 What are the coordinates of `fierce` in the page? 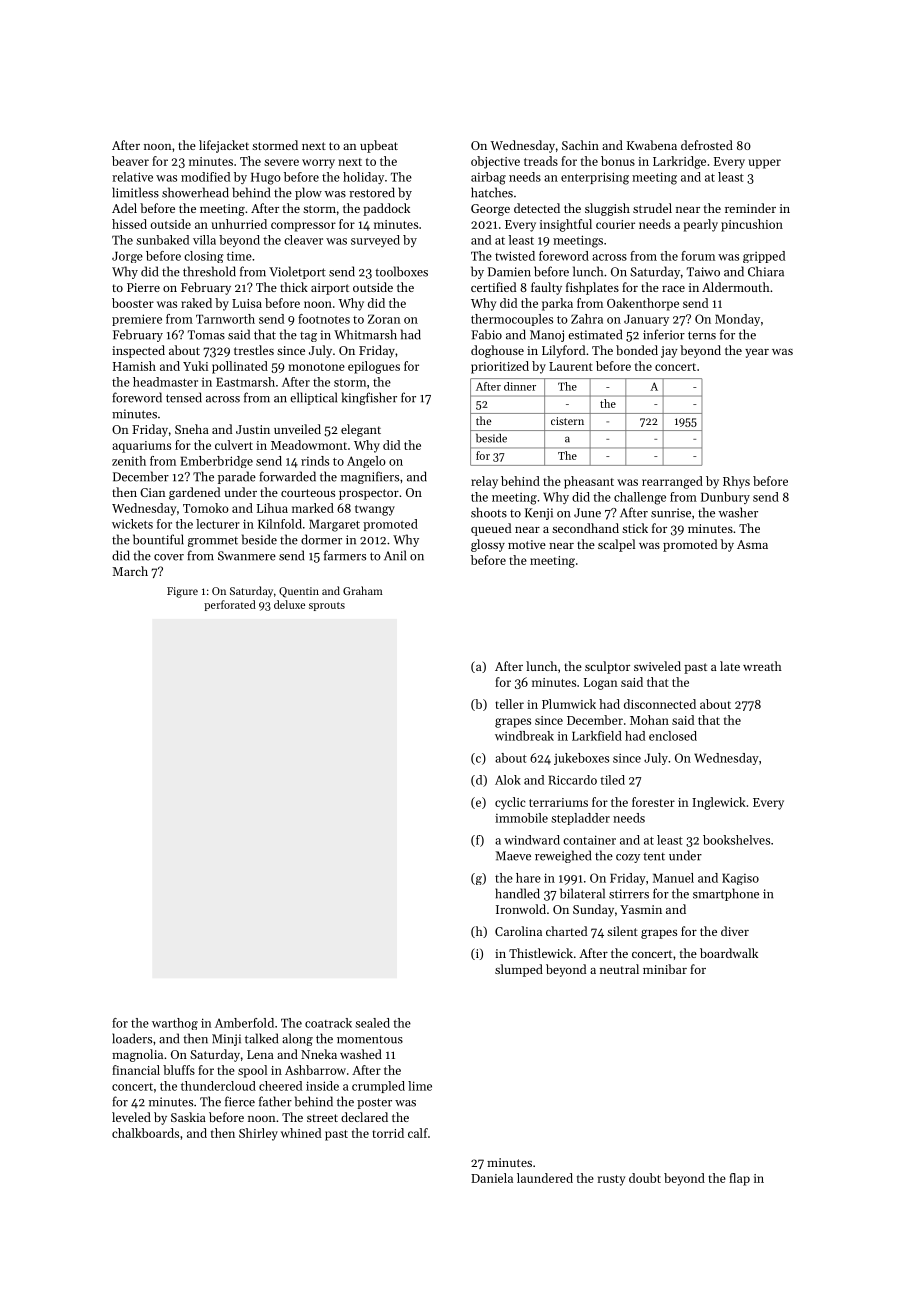 It's located at (240, 1101).
